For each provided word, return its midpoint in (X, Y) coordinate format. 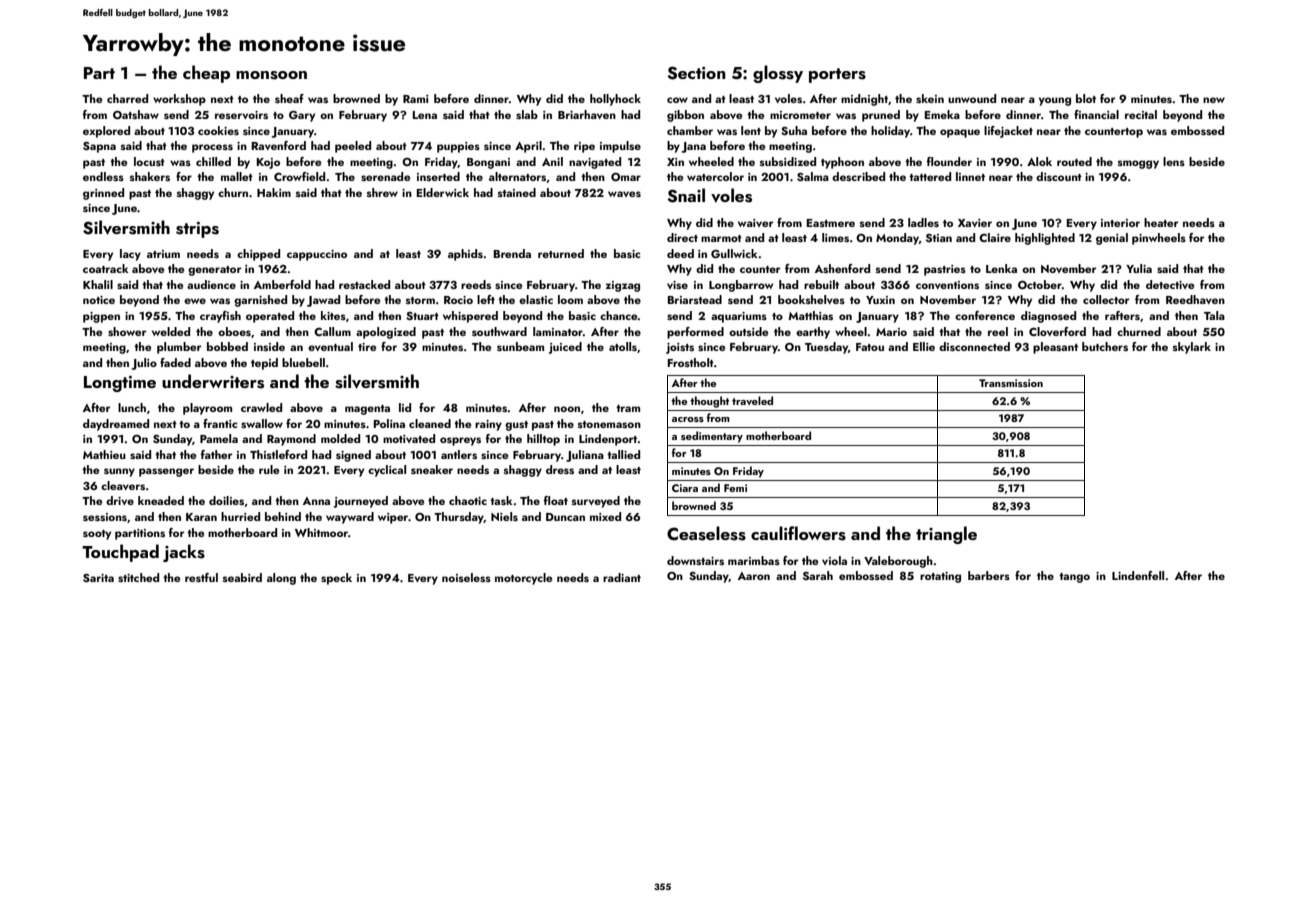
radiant (622, 577)
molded (340, 438)
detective (1170, 284)
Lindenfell (1138, 575)
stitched (138, 577)
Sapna (99, 147)
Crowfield (299, 176)
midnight (864, 100)
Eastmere (831, 223)
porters (837, 75)
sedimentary (712, 437)
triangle (946, 535)
